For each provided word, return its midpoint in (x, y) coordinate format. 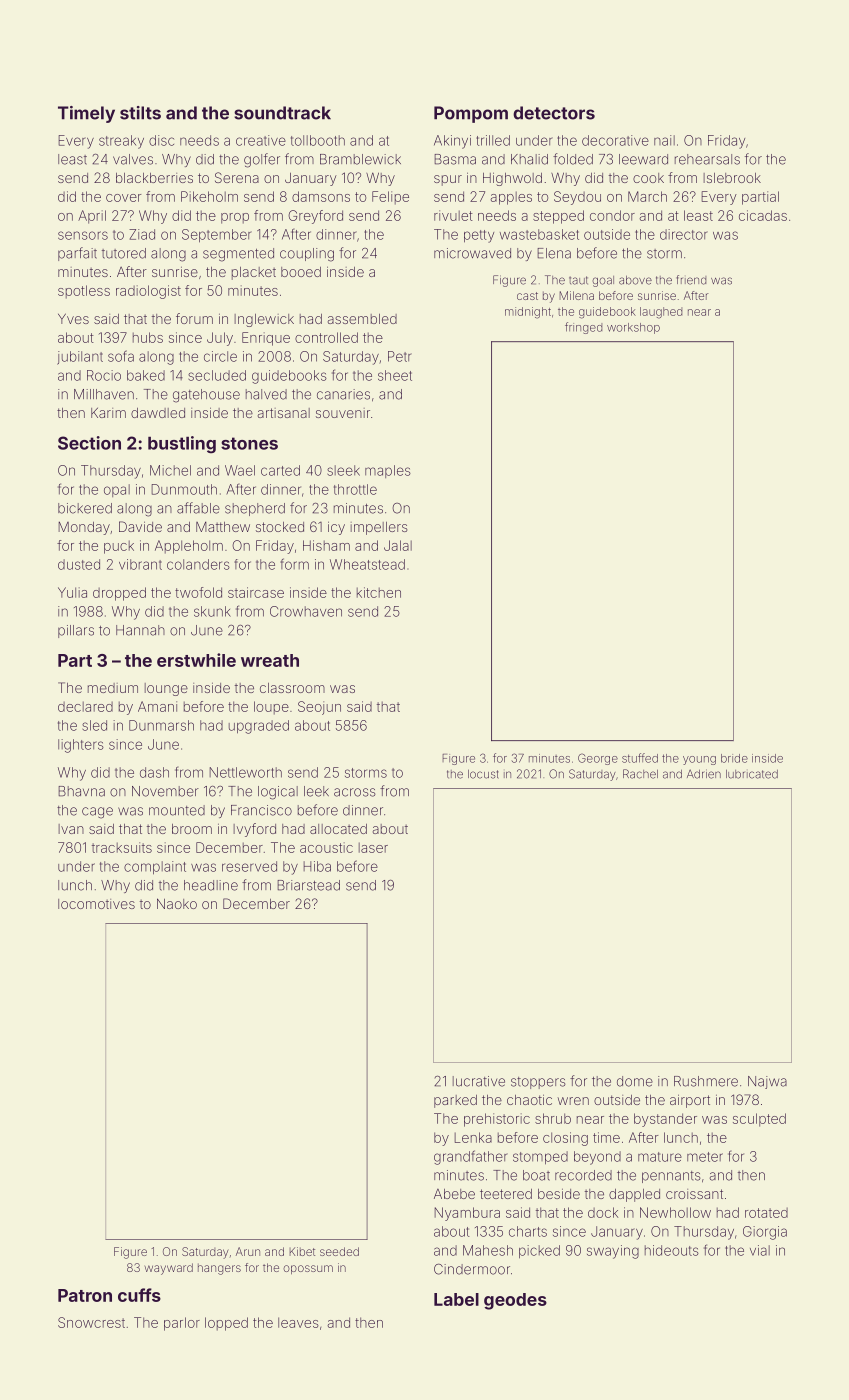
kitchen (379, 592)
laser (373, 848)
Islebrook (732, 178)
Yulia (72, 592)
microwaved (472, 253)
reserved (249, 866)
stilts (140, 113)
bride (734, 758)
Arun (248, 1251)
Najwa (767, 1082)
